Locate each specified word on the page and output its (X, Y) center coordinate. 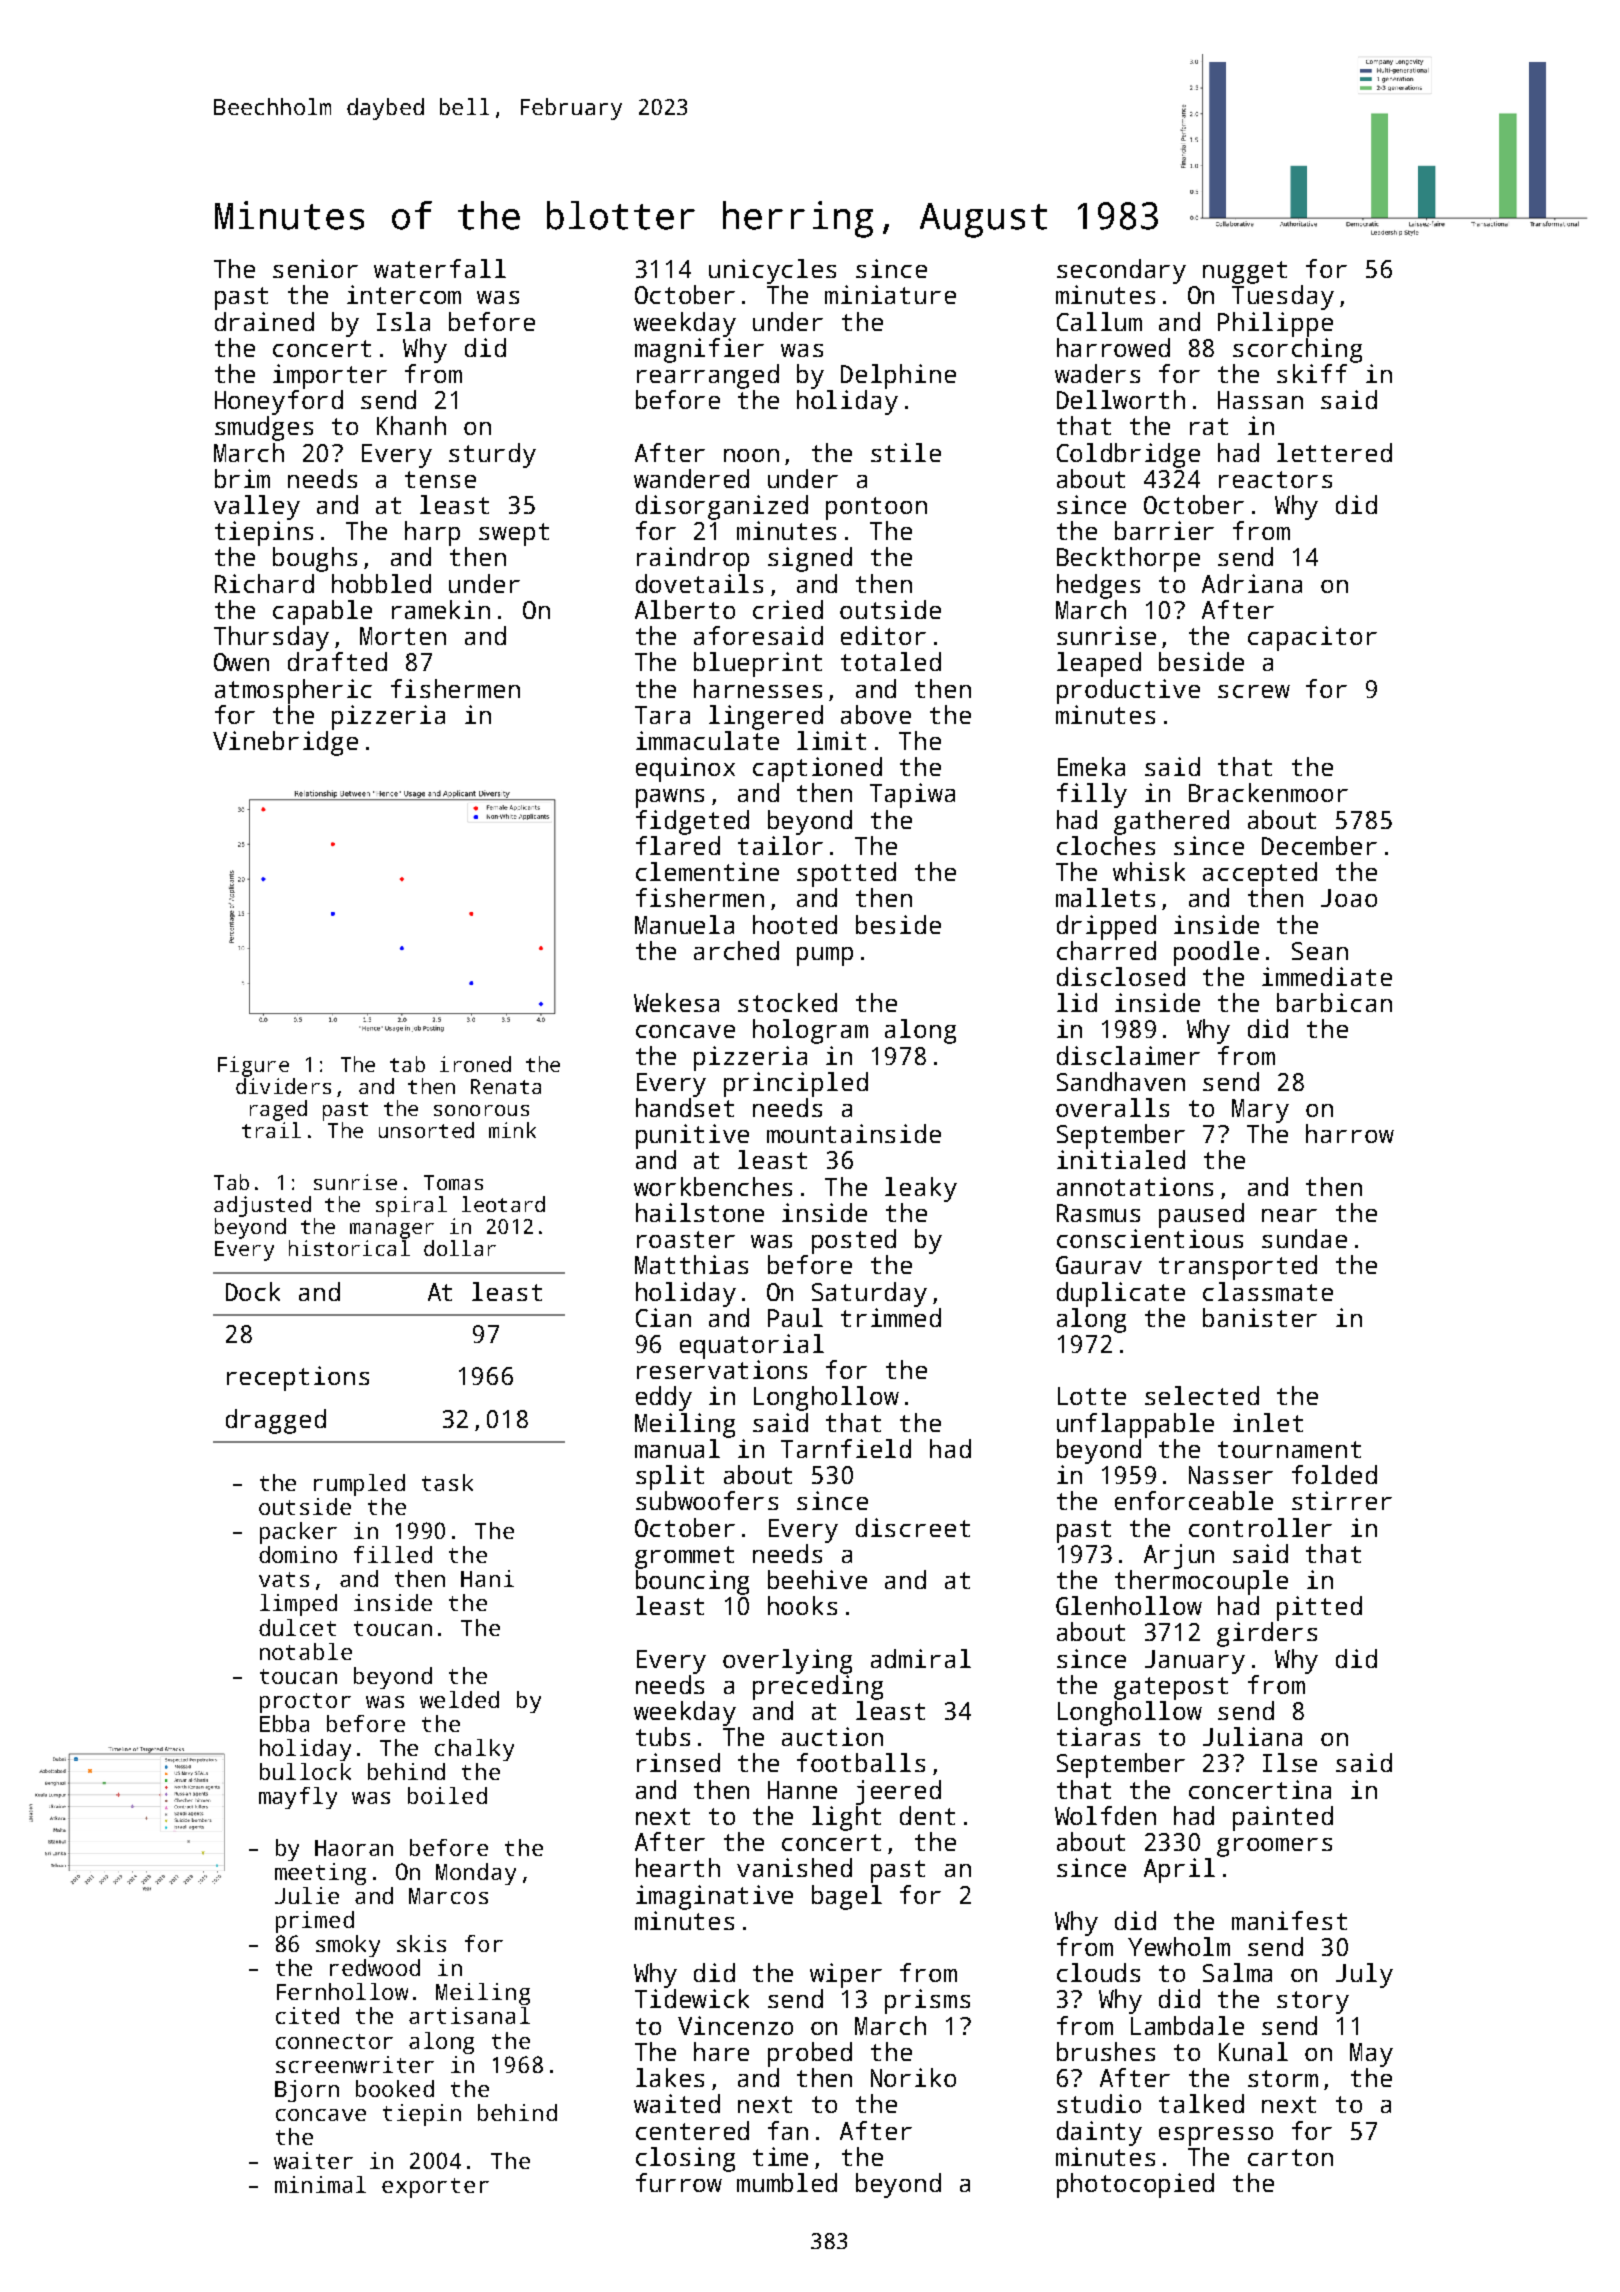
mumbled (787, 2182)
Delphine (898, 376)
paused (1201, 1215)
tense (440, 479)
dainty (1099, 2133)
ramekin (441, 609)
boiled (447, 1795)
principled (796, 1084)
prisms (927, 2001)
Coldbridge (1128, 455)
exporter (435, 2188)
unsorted (426, 1130)
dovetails (699, 583)
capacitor (1312, 638)
